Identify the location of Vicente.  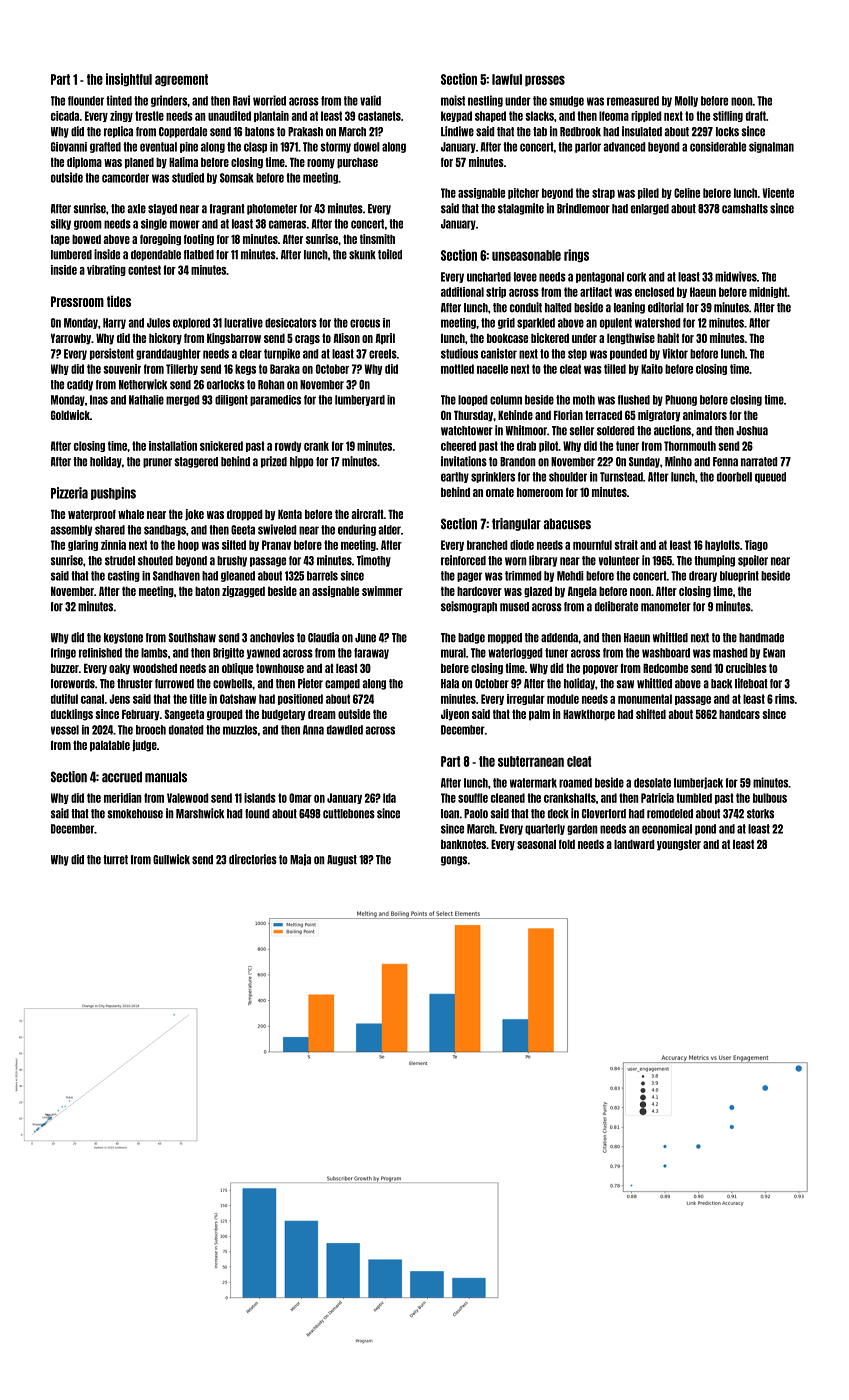
(778, 193).
